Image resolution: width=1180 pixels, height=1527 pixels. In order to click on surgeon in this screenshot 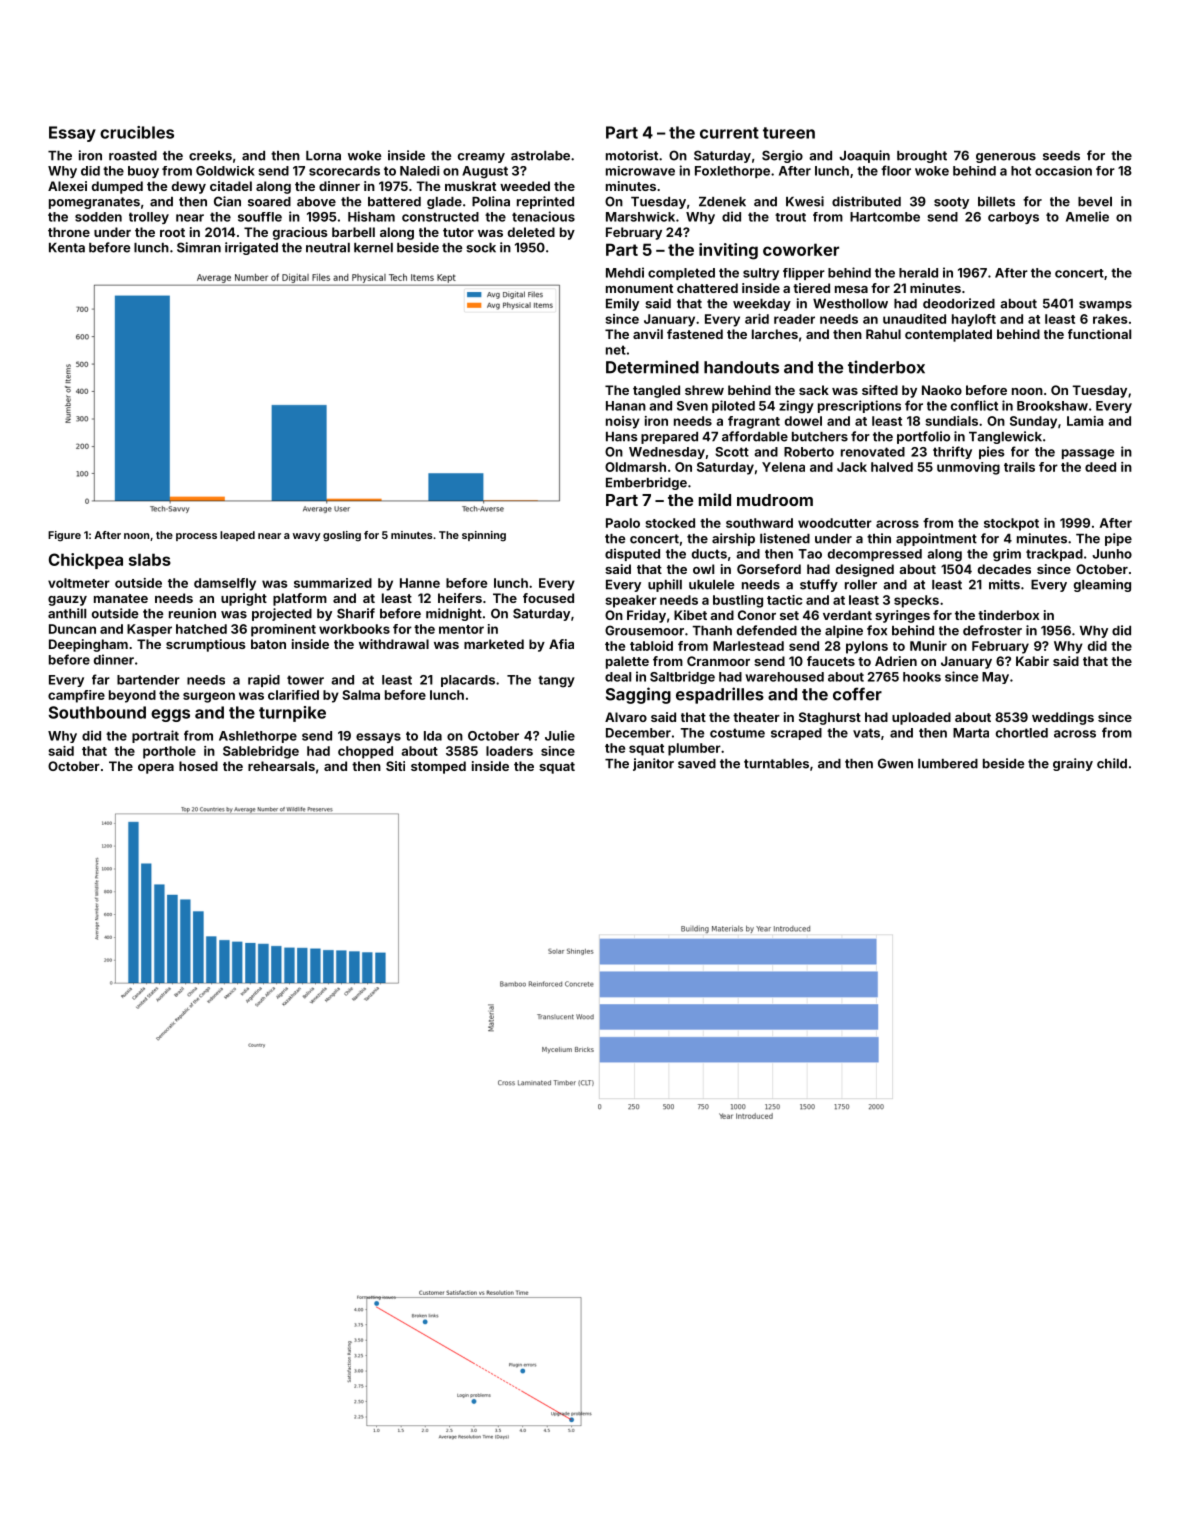, I will do `click(209, 697)`.
